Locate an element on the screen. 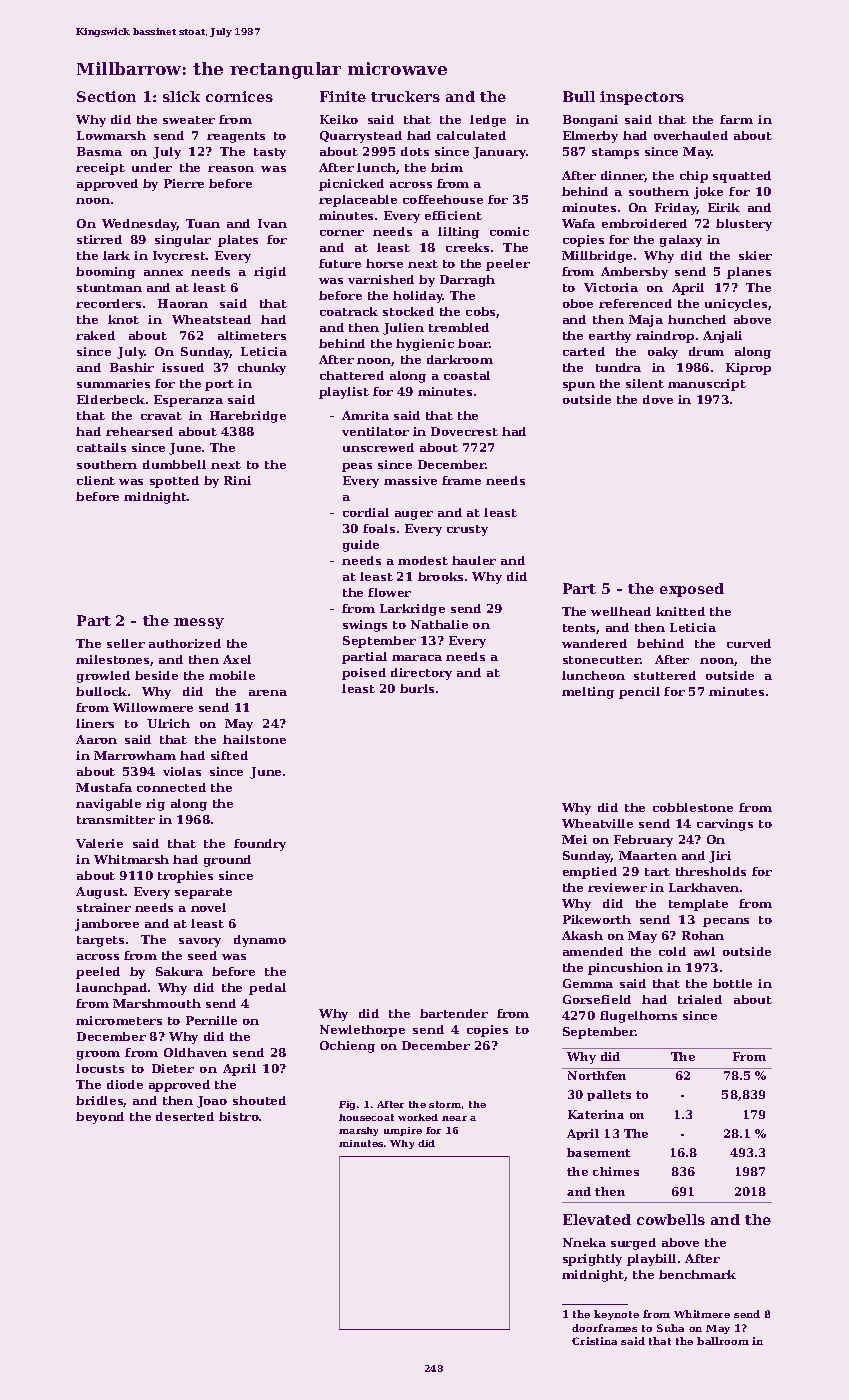 The width and height of the screenshot is (849, 1400). marshy is located at coordinates (358, 1131).
